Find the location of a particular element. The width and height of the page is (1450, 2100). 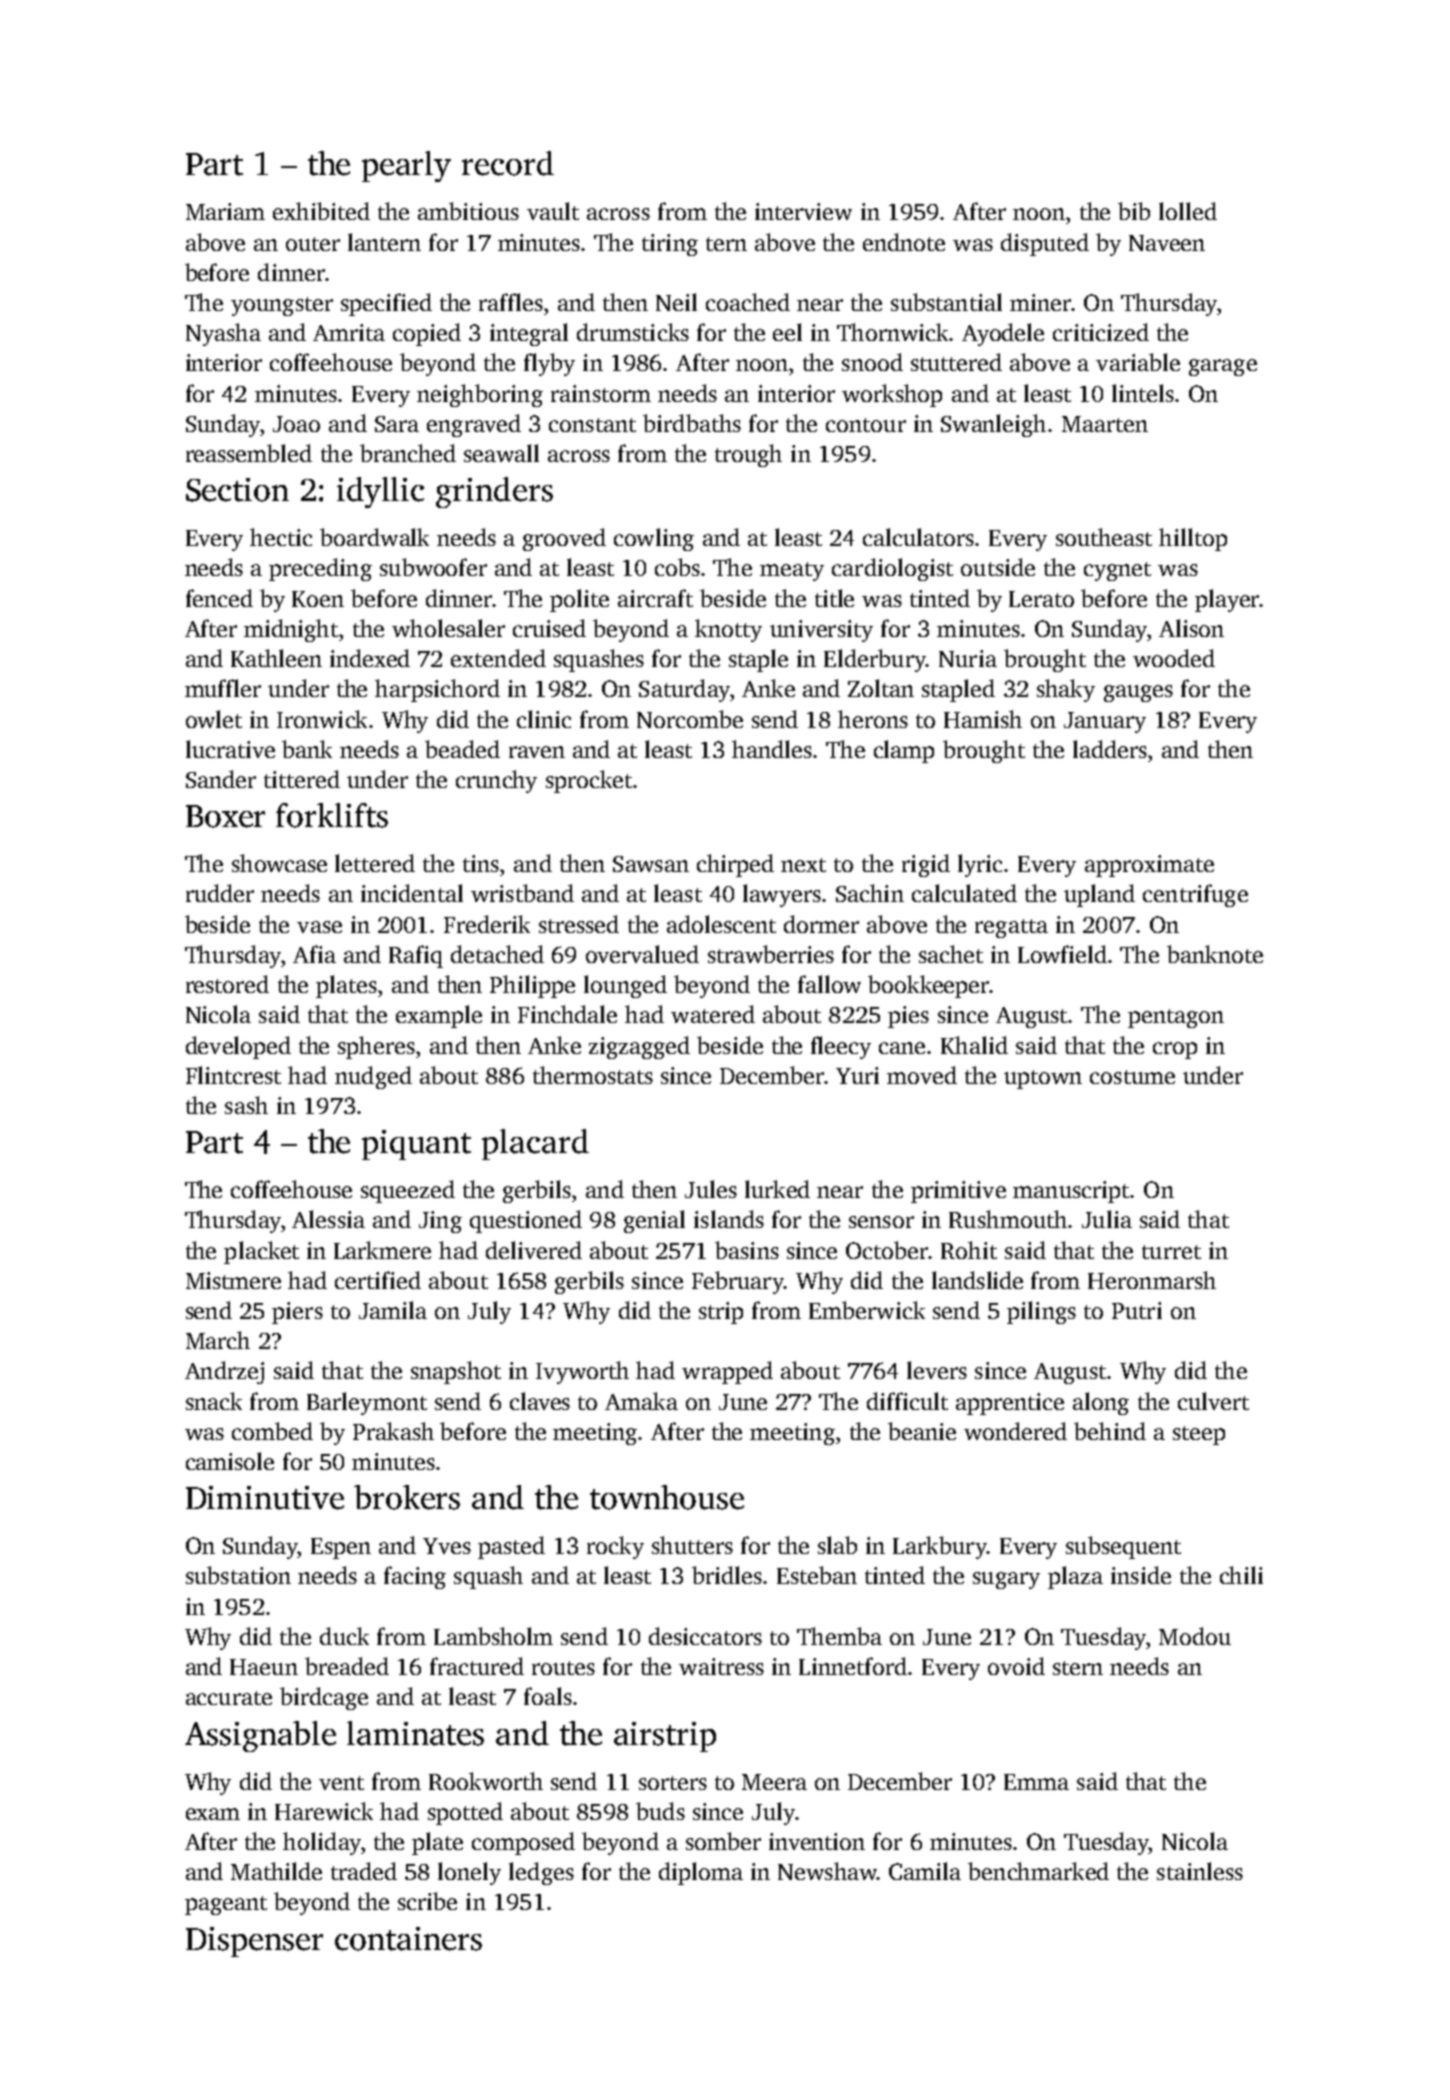

endnote is located at coordinates (904, 242).
